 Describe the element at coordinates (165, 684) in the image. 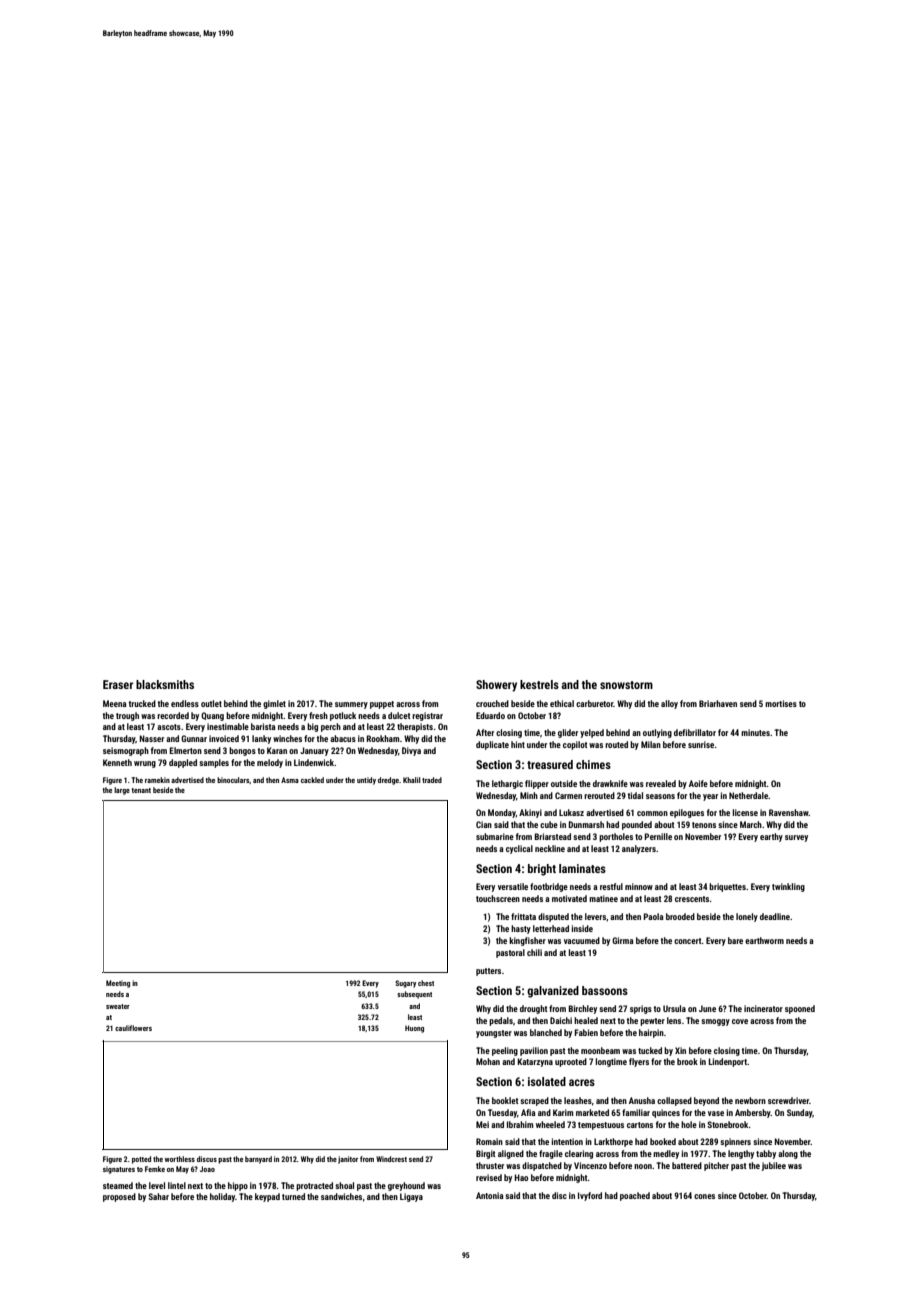

I see `blacksmiths` at that location.
